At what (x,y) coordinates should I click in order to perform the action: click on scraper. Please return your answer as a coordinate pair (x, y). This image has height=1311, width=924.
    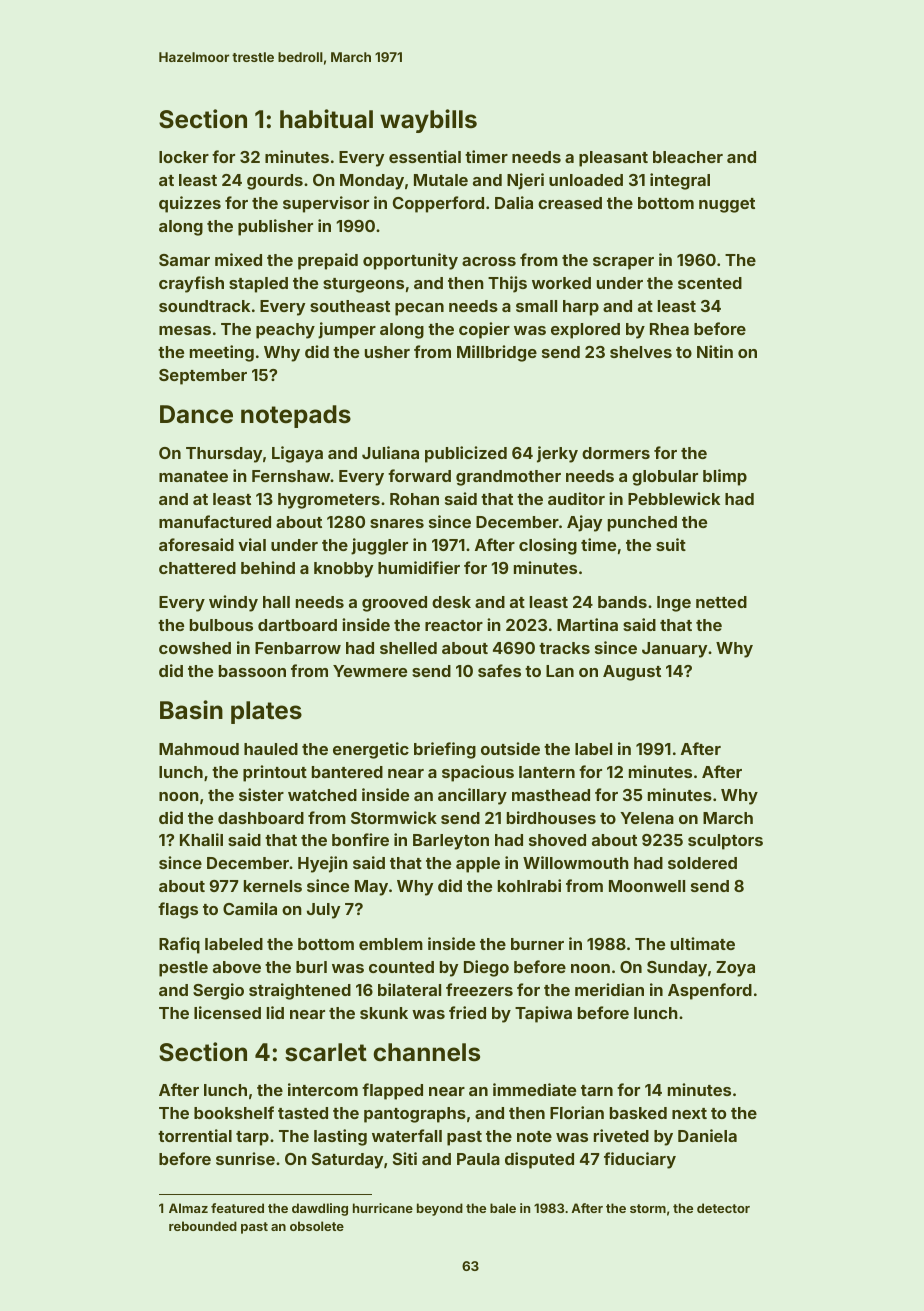
    Looking at the image, I should click on (623, 263).
